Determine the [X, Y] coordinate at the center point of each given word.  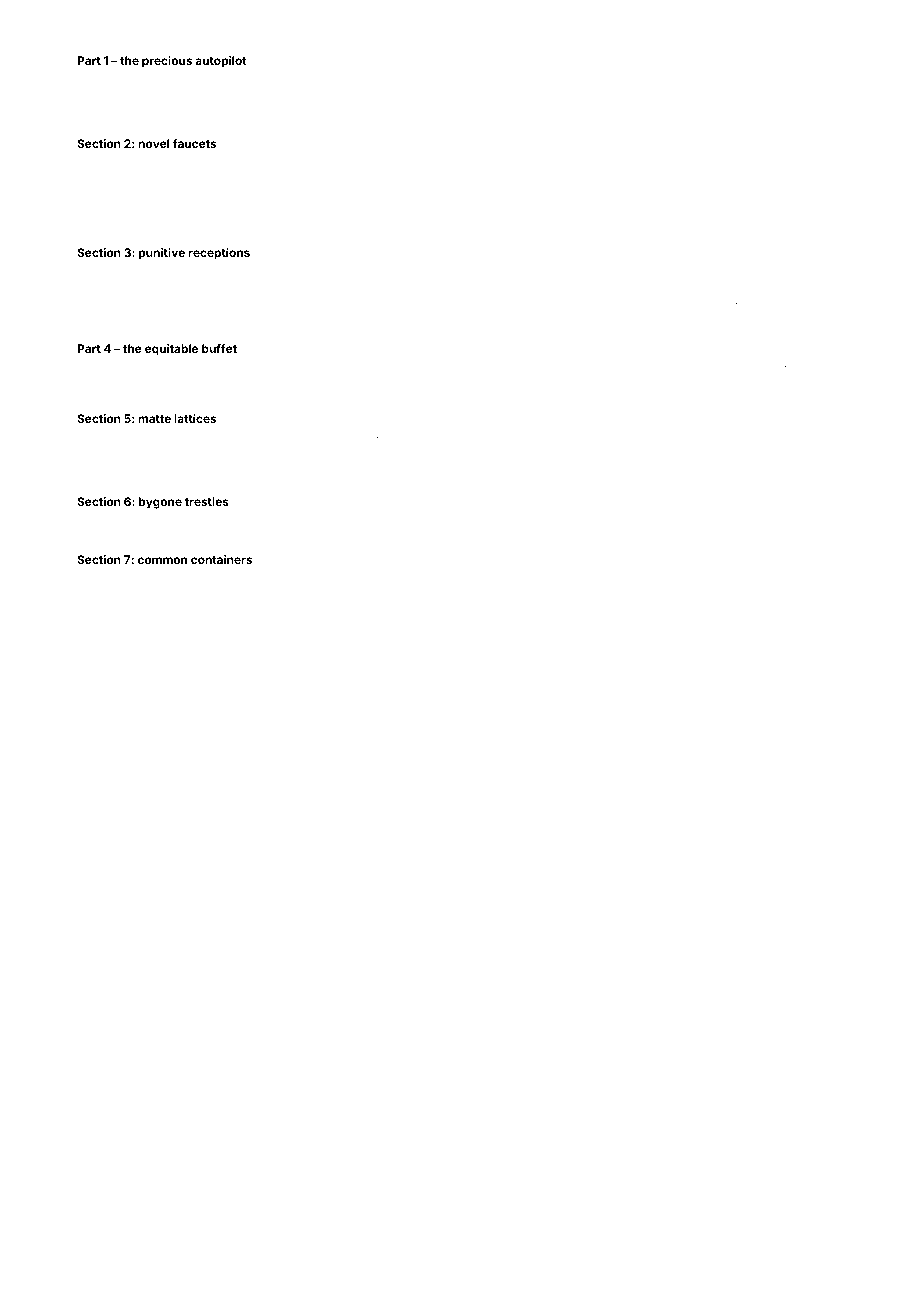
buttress [585, 80]
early [185, 636]
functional [369, 233]
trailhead [638, 188]
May [829, 387]
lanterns [405, 438]
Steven [93, 111]
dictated [742, 112]
